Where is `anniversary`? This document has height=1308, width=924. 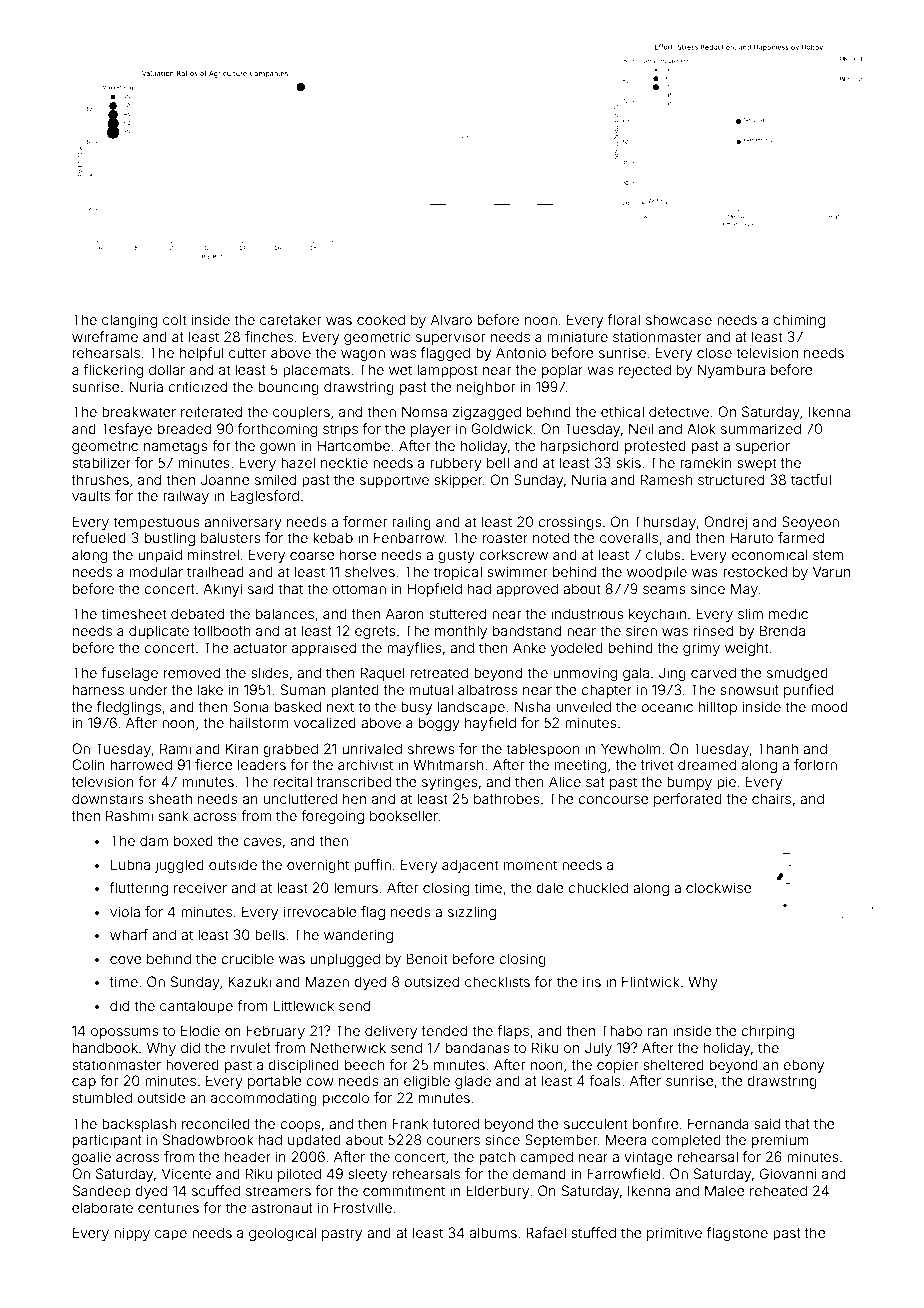 anniversary is located at coordinates (243, 523).
